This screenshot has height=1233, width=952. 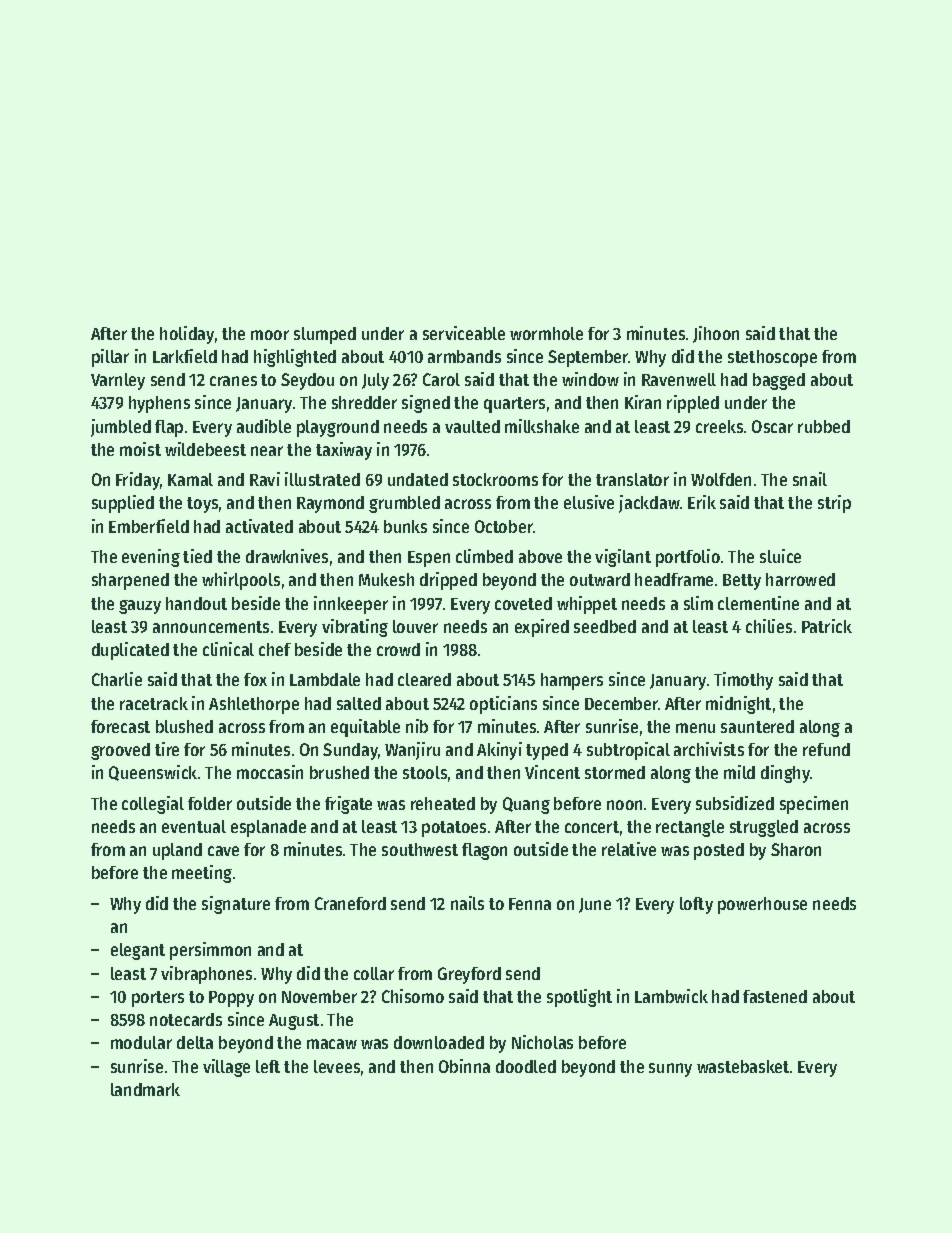 I want to click on pillar, so click(x=110, y=358).
